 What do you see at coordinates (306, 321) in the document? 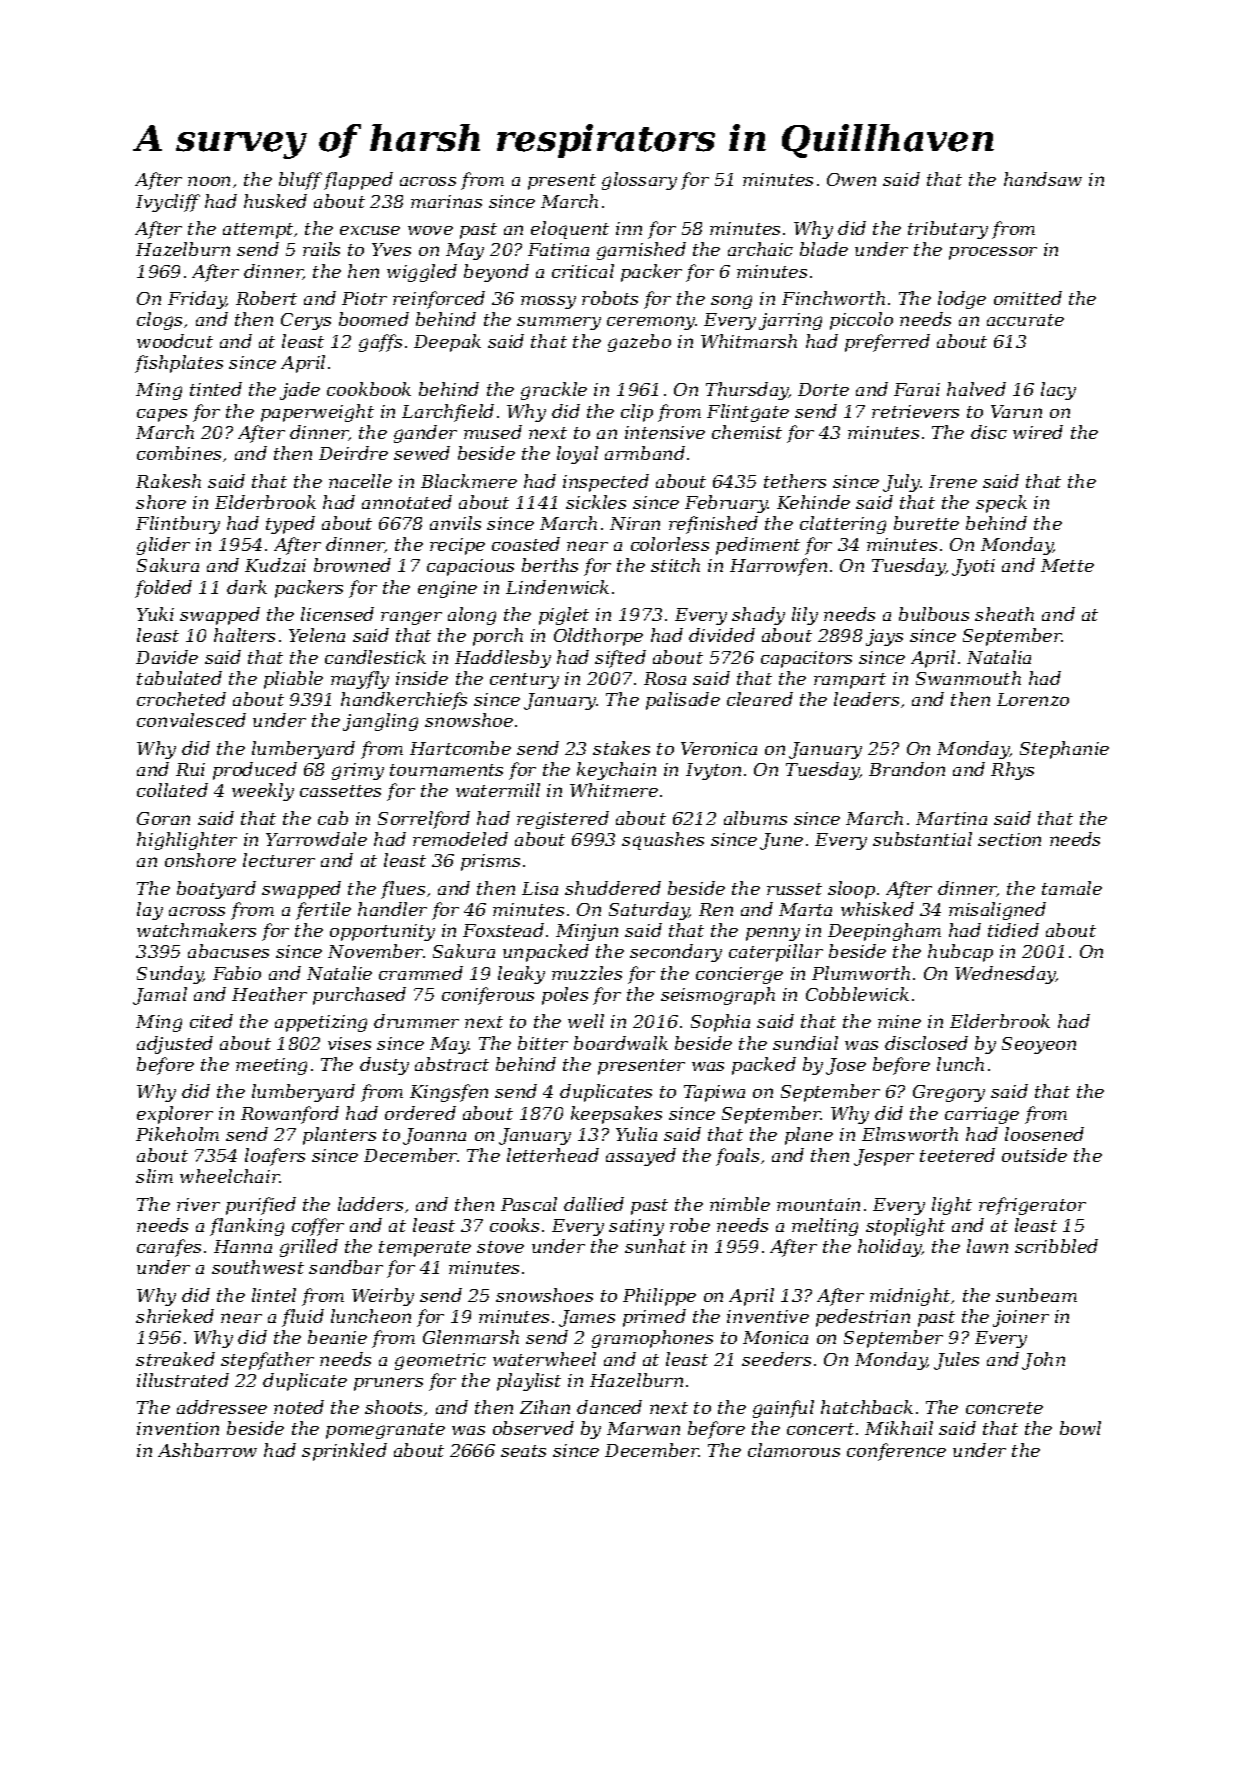
I see `Cerys` at bounding box center [306, 321].
